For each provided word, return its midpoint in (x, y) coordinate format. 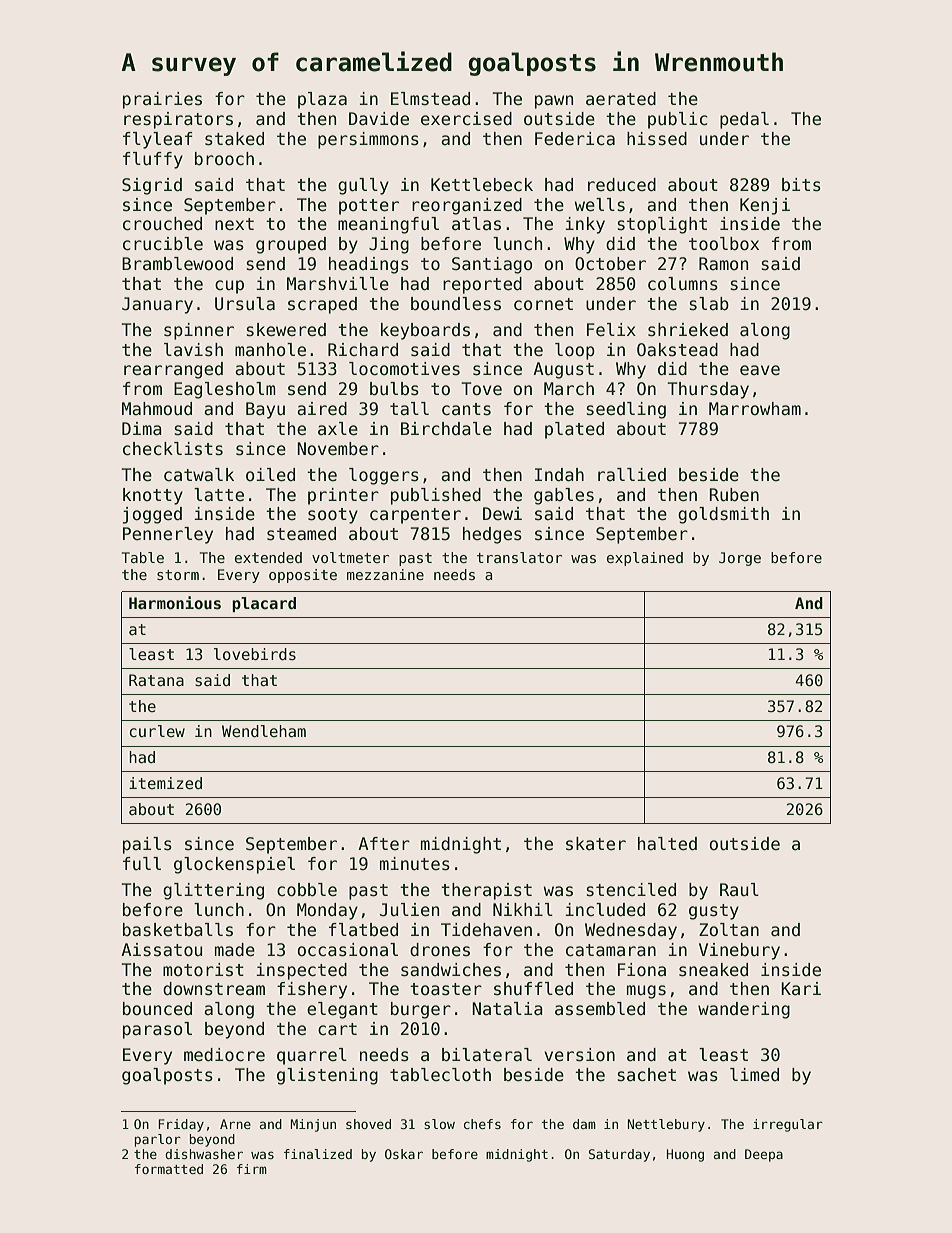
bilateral (487, 1055)
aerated (621, 99)
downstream (214, 989)
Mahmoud (157, 409)
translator (519, 557)
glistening (327, 1076)
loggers (384, 476)
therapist (486, 891)
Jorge (740, 559)
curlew (157, 731)
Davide (379, 119)
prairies (162, 100)
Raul (739, 890)
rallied (632, 475)
